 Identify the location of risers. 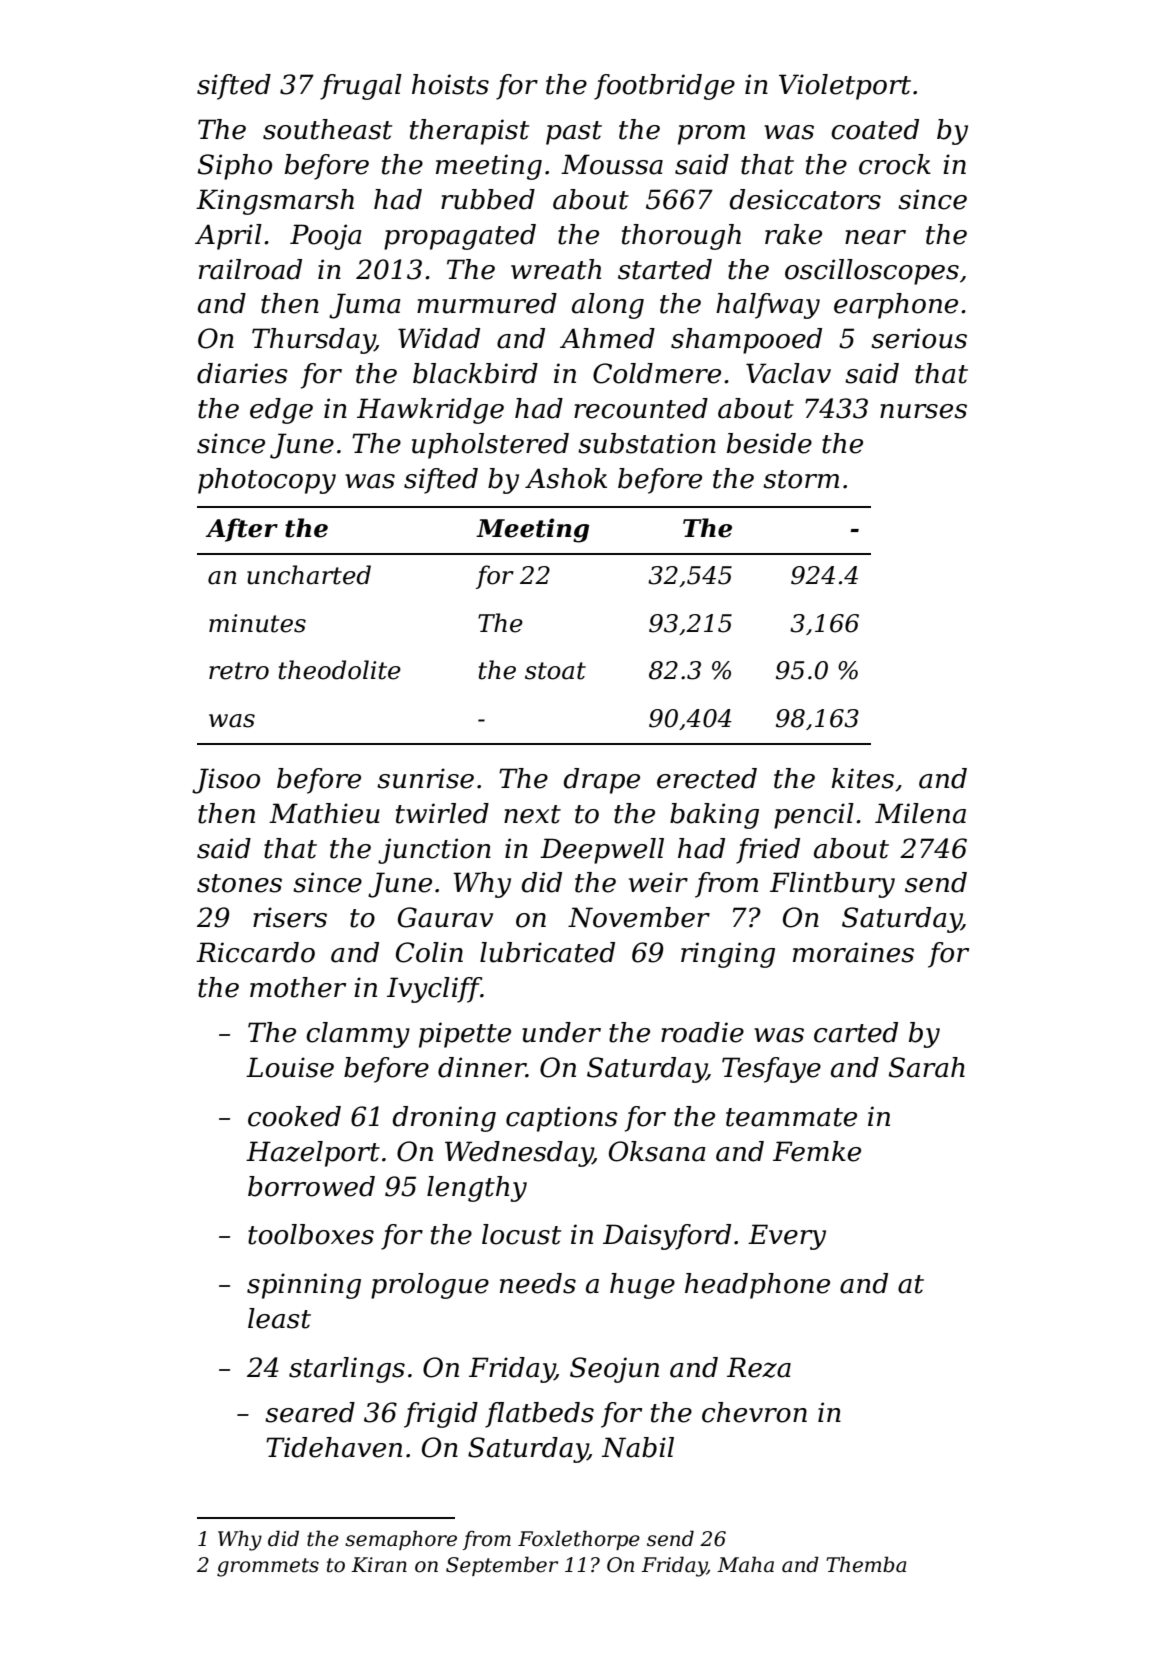
(290, 917).
